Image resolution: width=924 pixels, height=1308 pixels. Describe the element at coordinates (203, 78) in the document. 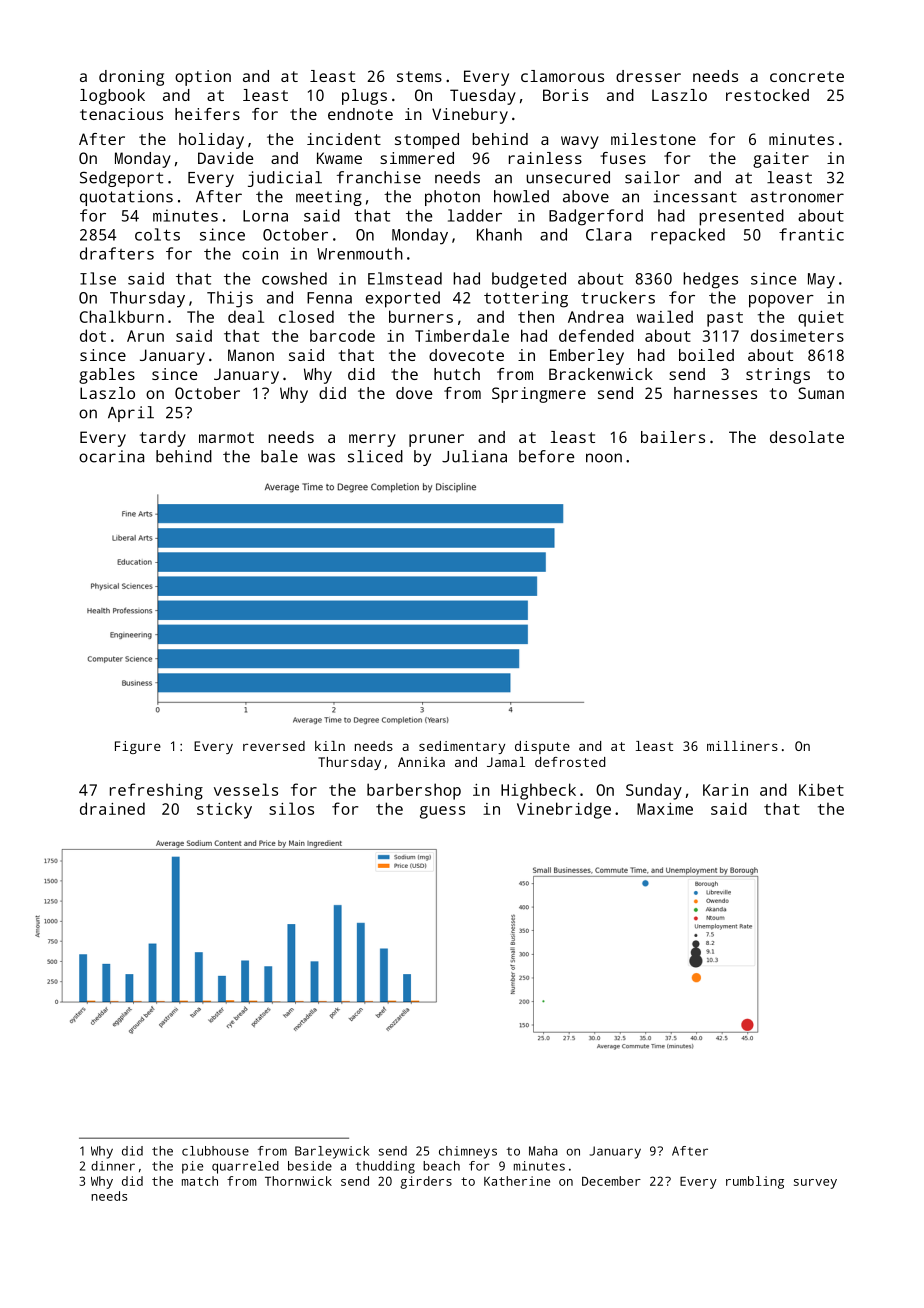

I see `option` at that location.
